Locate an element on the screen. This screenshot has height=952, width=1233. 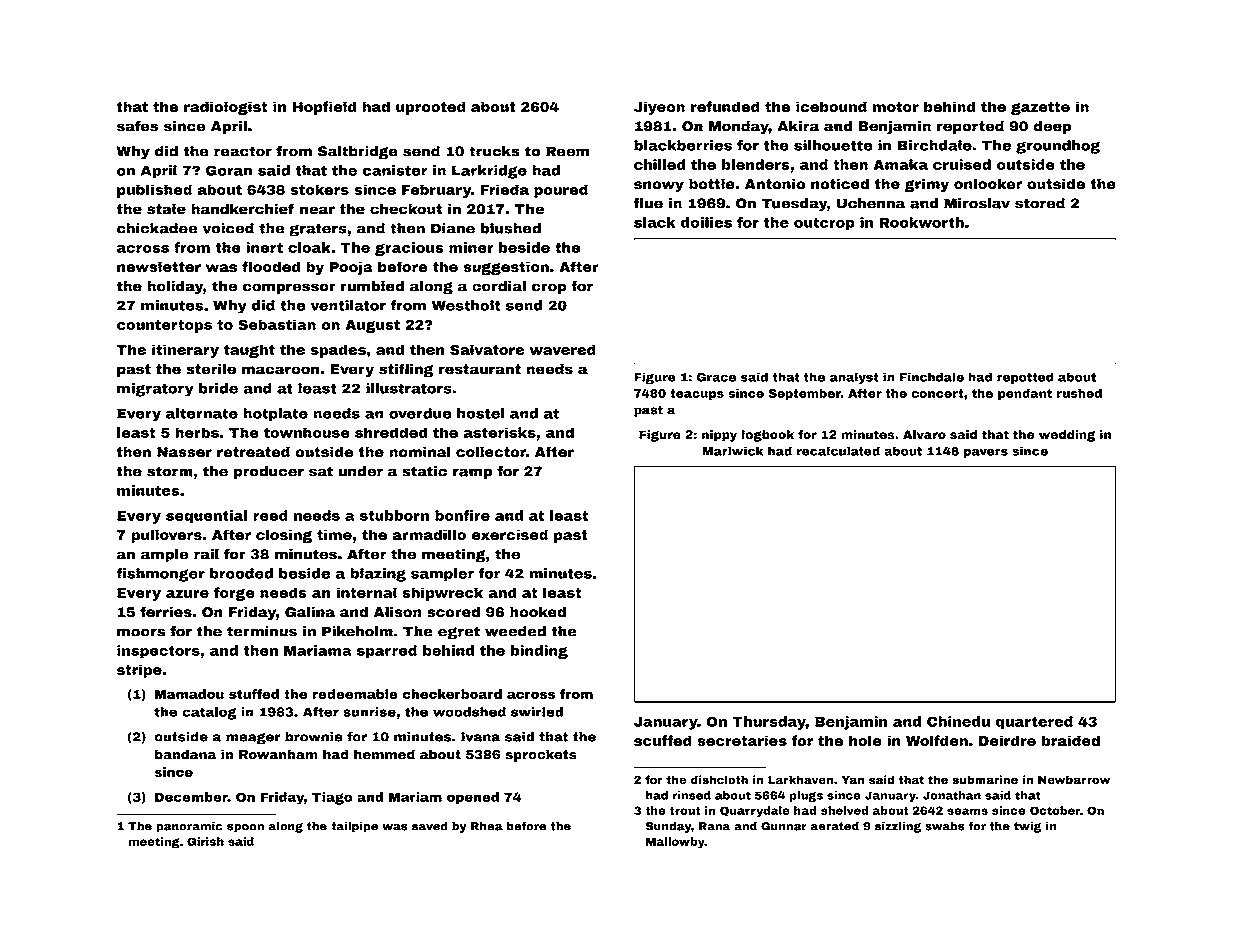
fishmonger is located at coordinates (160, 575).
